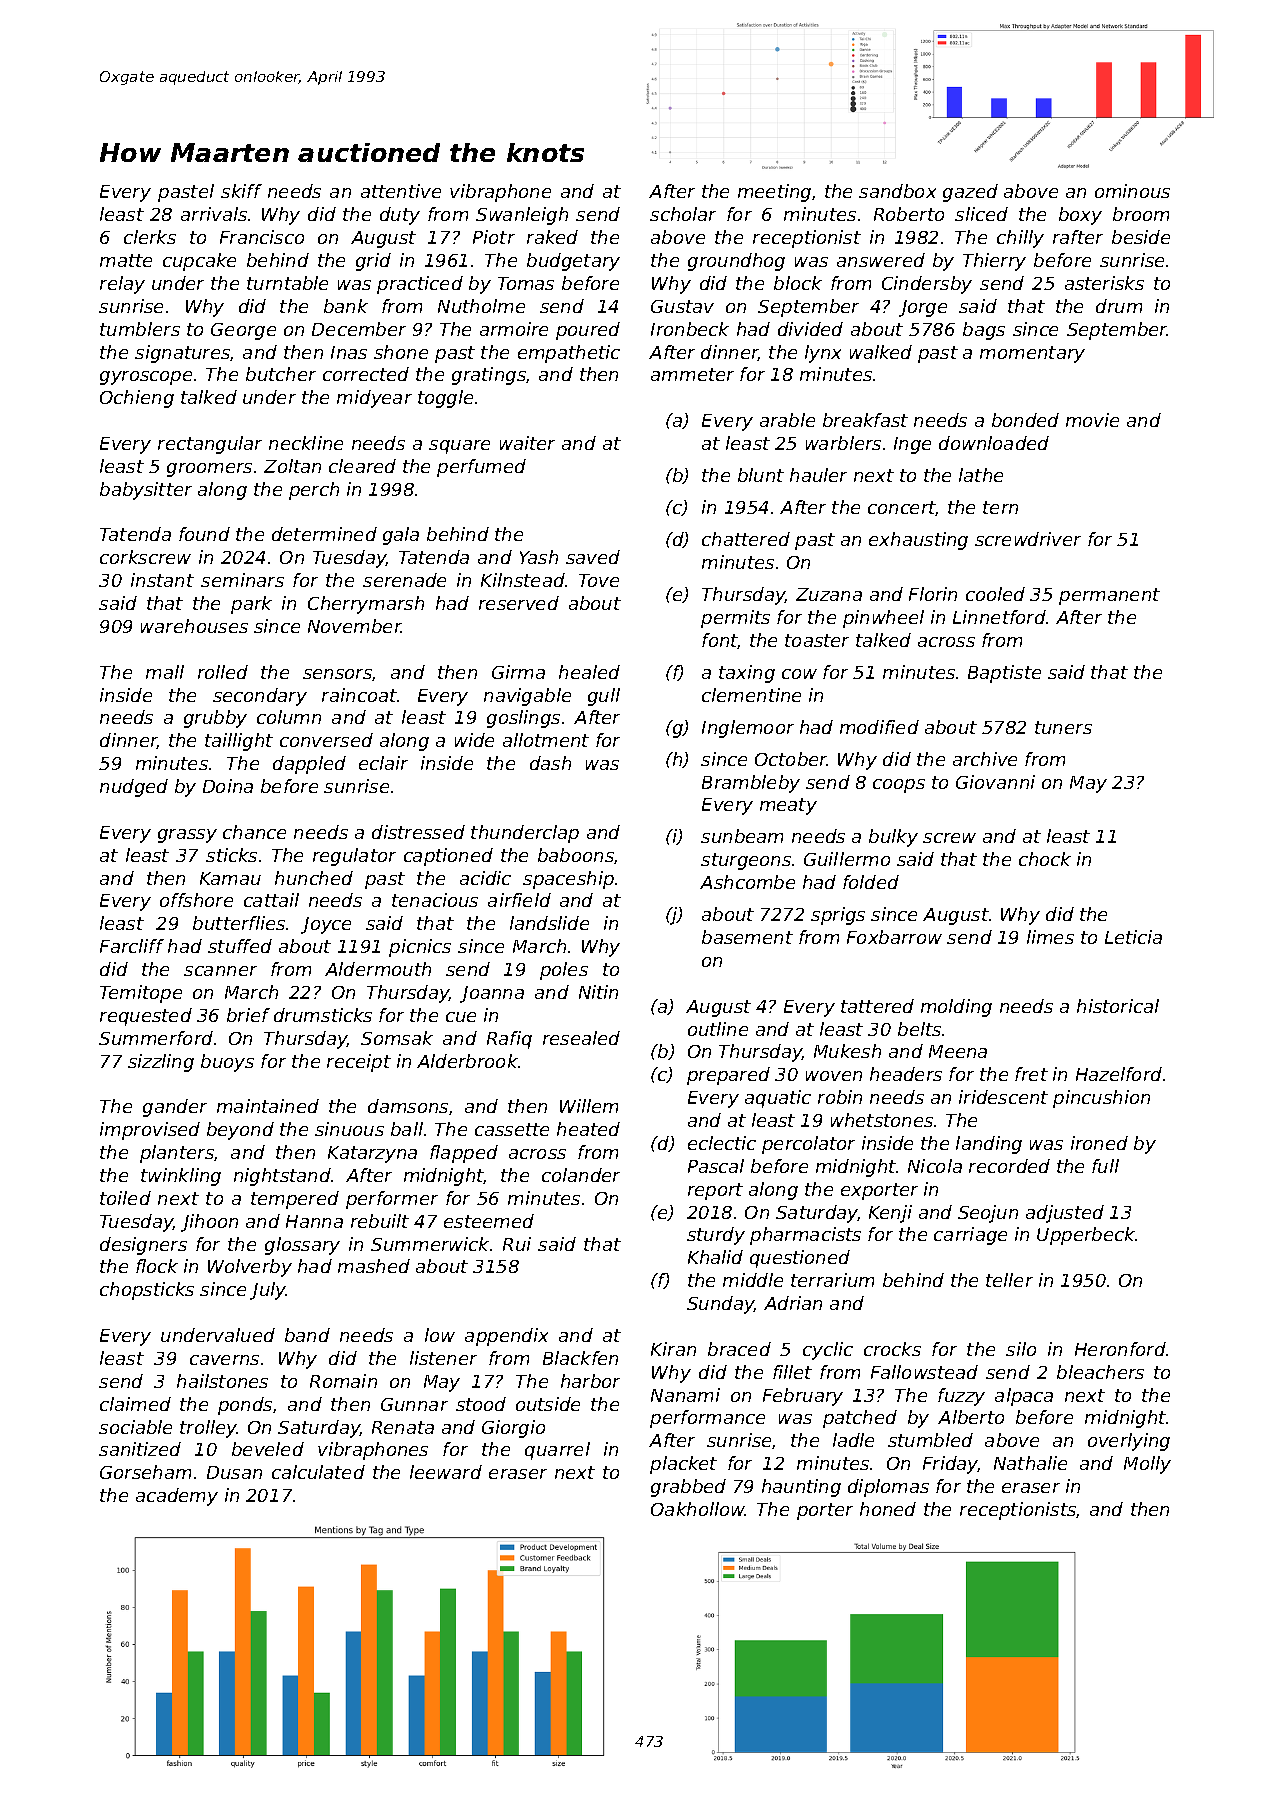 Image resolution: width=1271 pixels, height=1798 pixels. I want to click on skiff, so click(241, 191).
